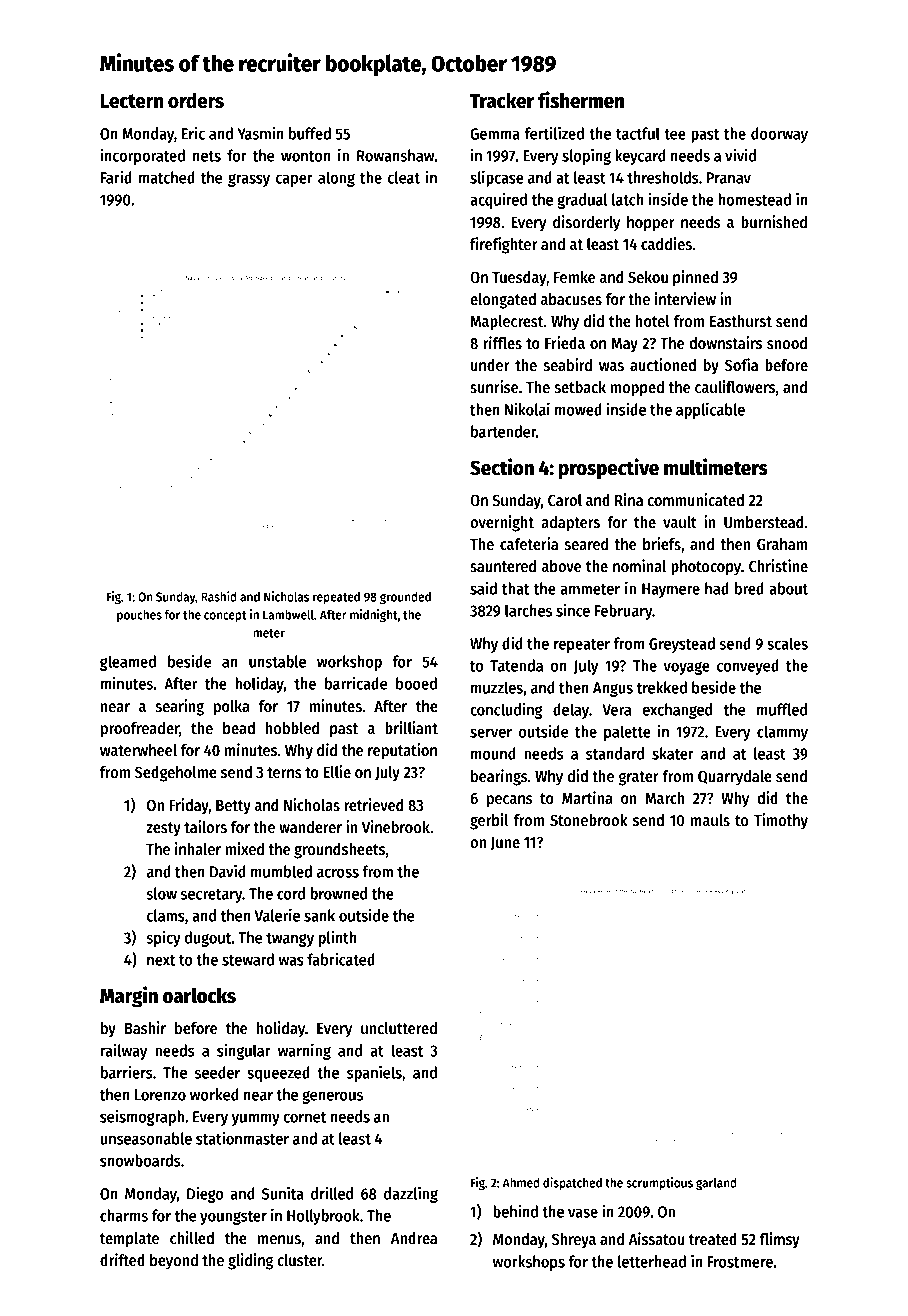 The image size is (908, 1316). Describe the element at coordinates (748, 667) in the screenshot. I see `conveyed` at that location.
